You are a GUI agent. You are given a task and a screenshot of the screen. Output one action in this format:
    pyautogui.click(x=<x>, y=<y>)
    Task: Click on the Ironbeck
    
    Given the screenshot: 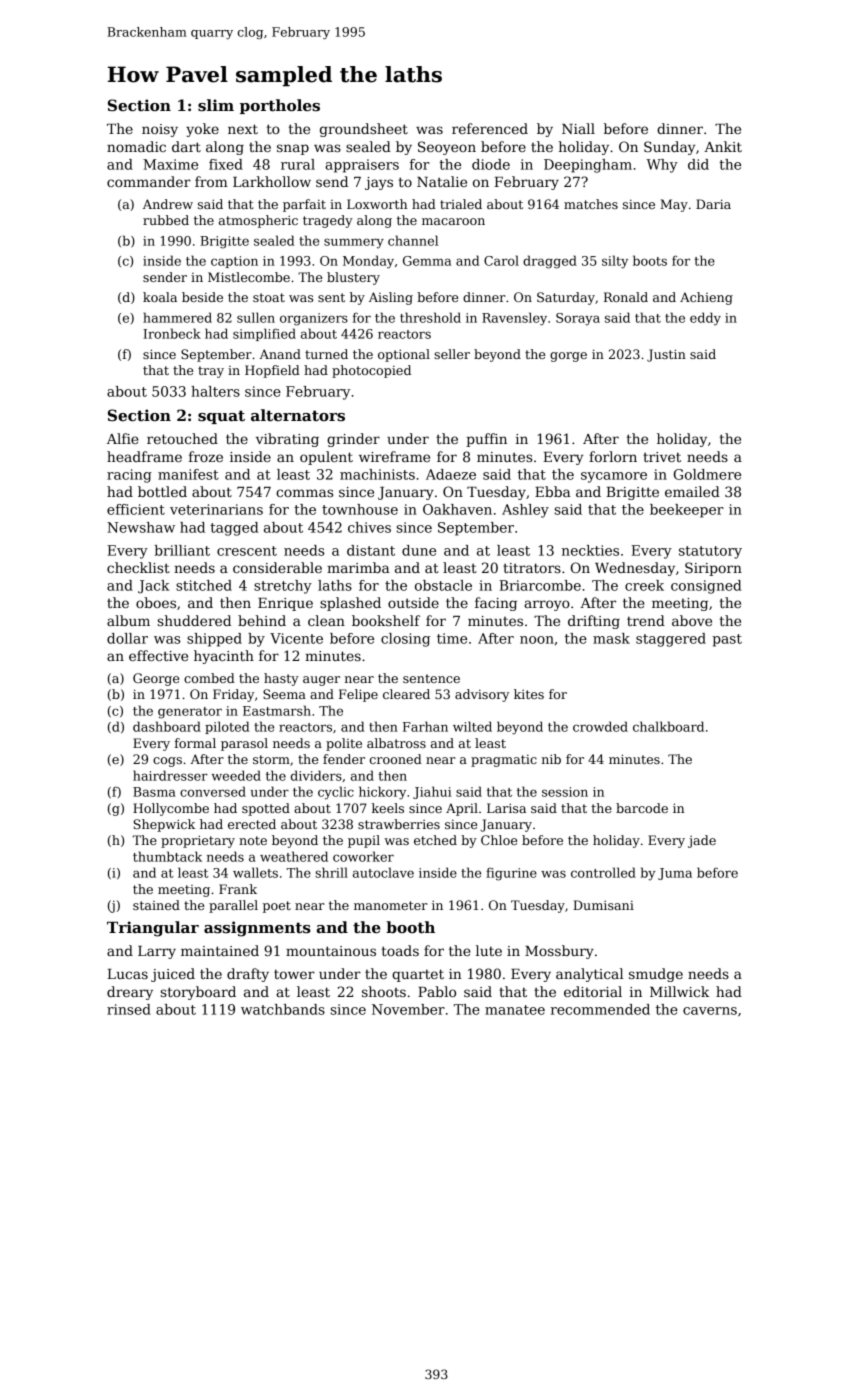 What is the action you would take?
    pyautogui.click(x=172, y=333)
